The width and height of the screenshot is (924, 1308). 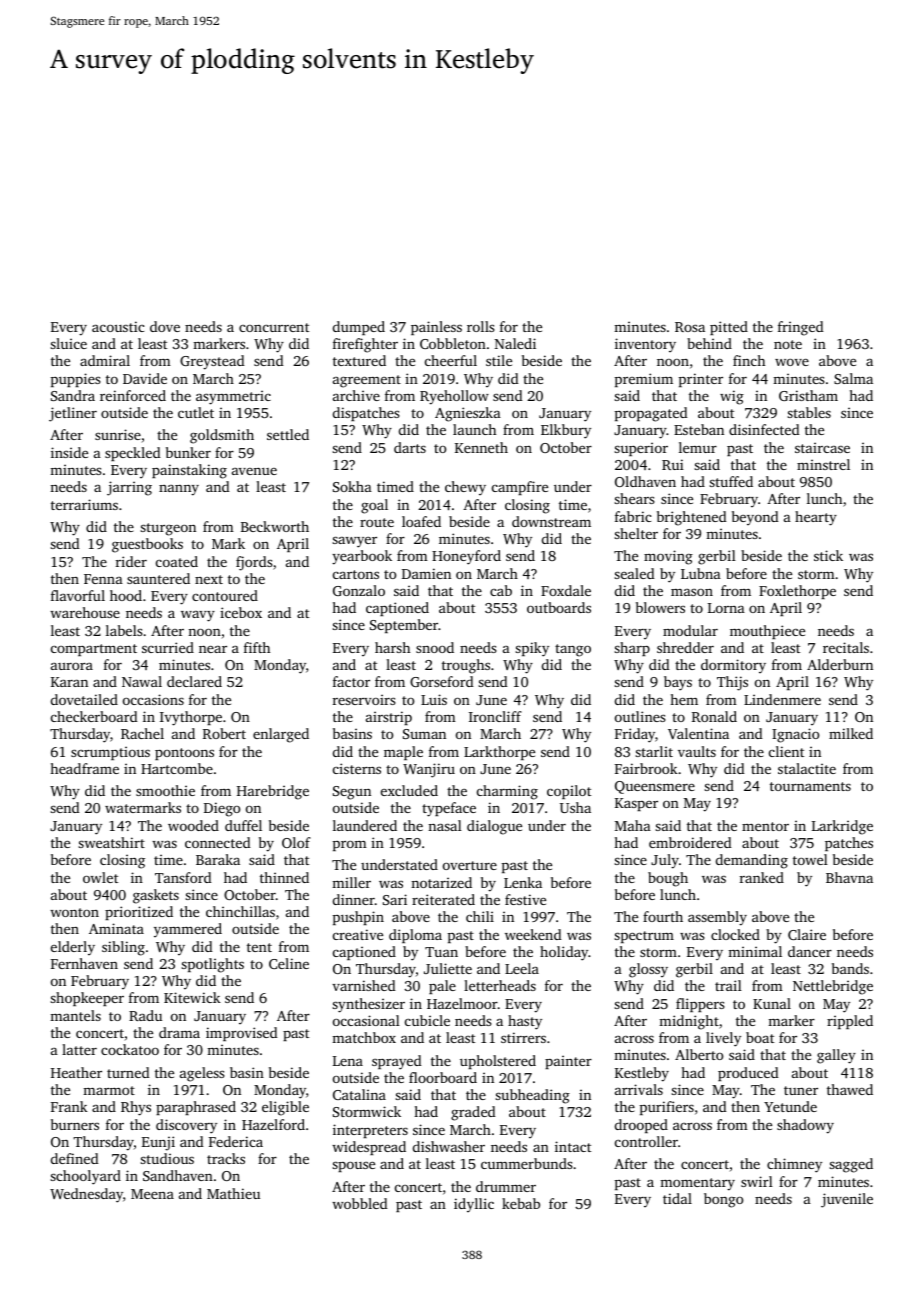 What do you see at coordinates (69, 682) in the screenshot?
I see `Karan` at bounding box center [69, 682].
